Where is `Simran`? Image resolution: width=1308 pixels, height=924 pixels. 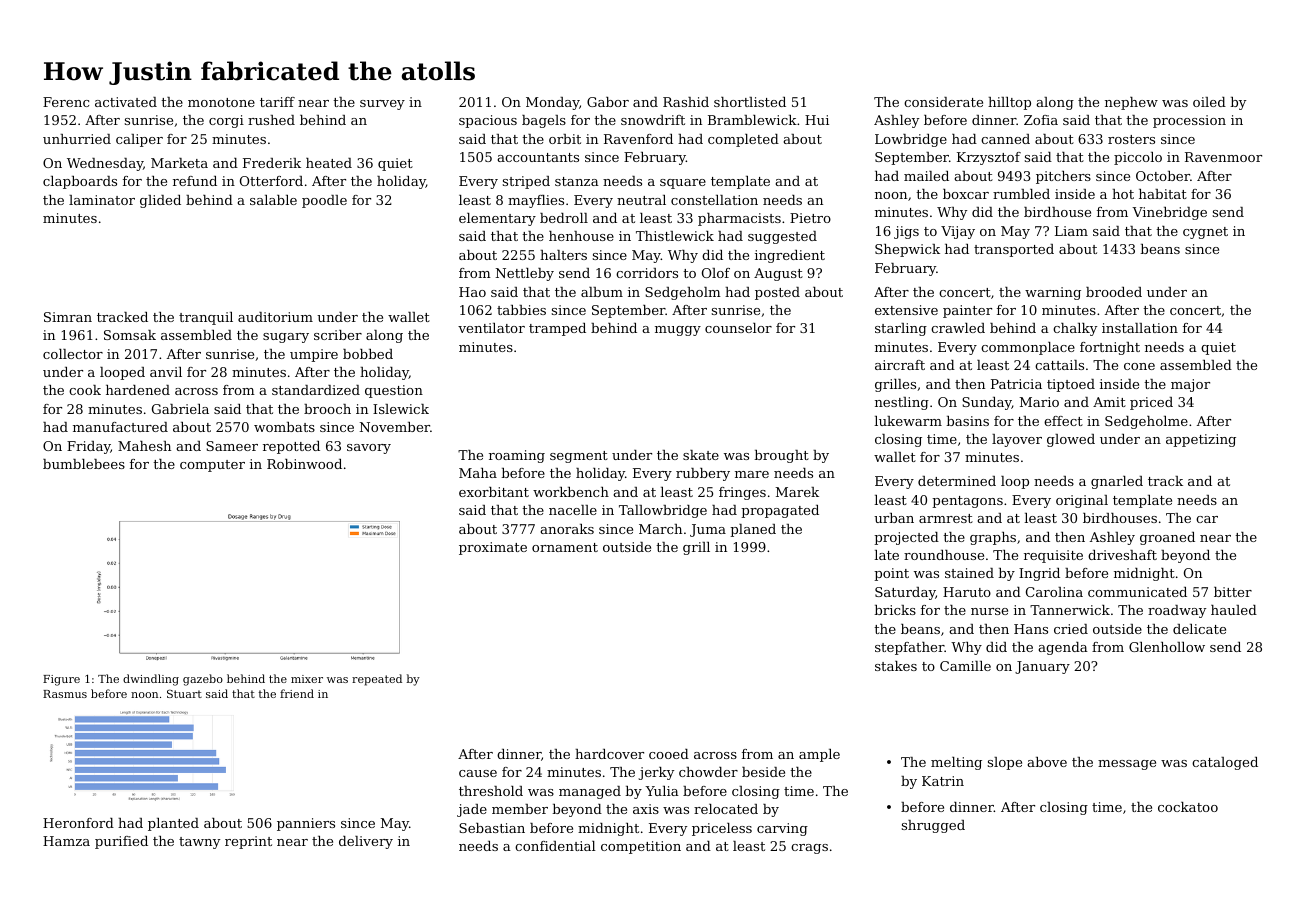
Simran is located at coordinates (68, 317).
